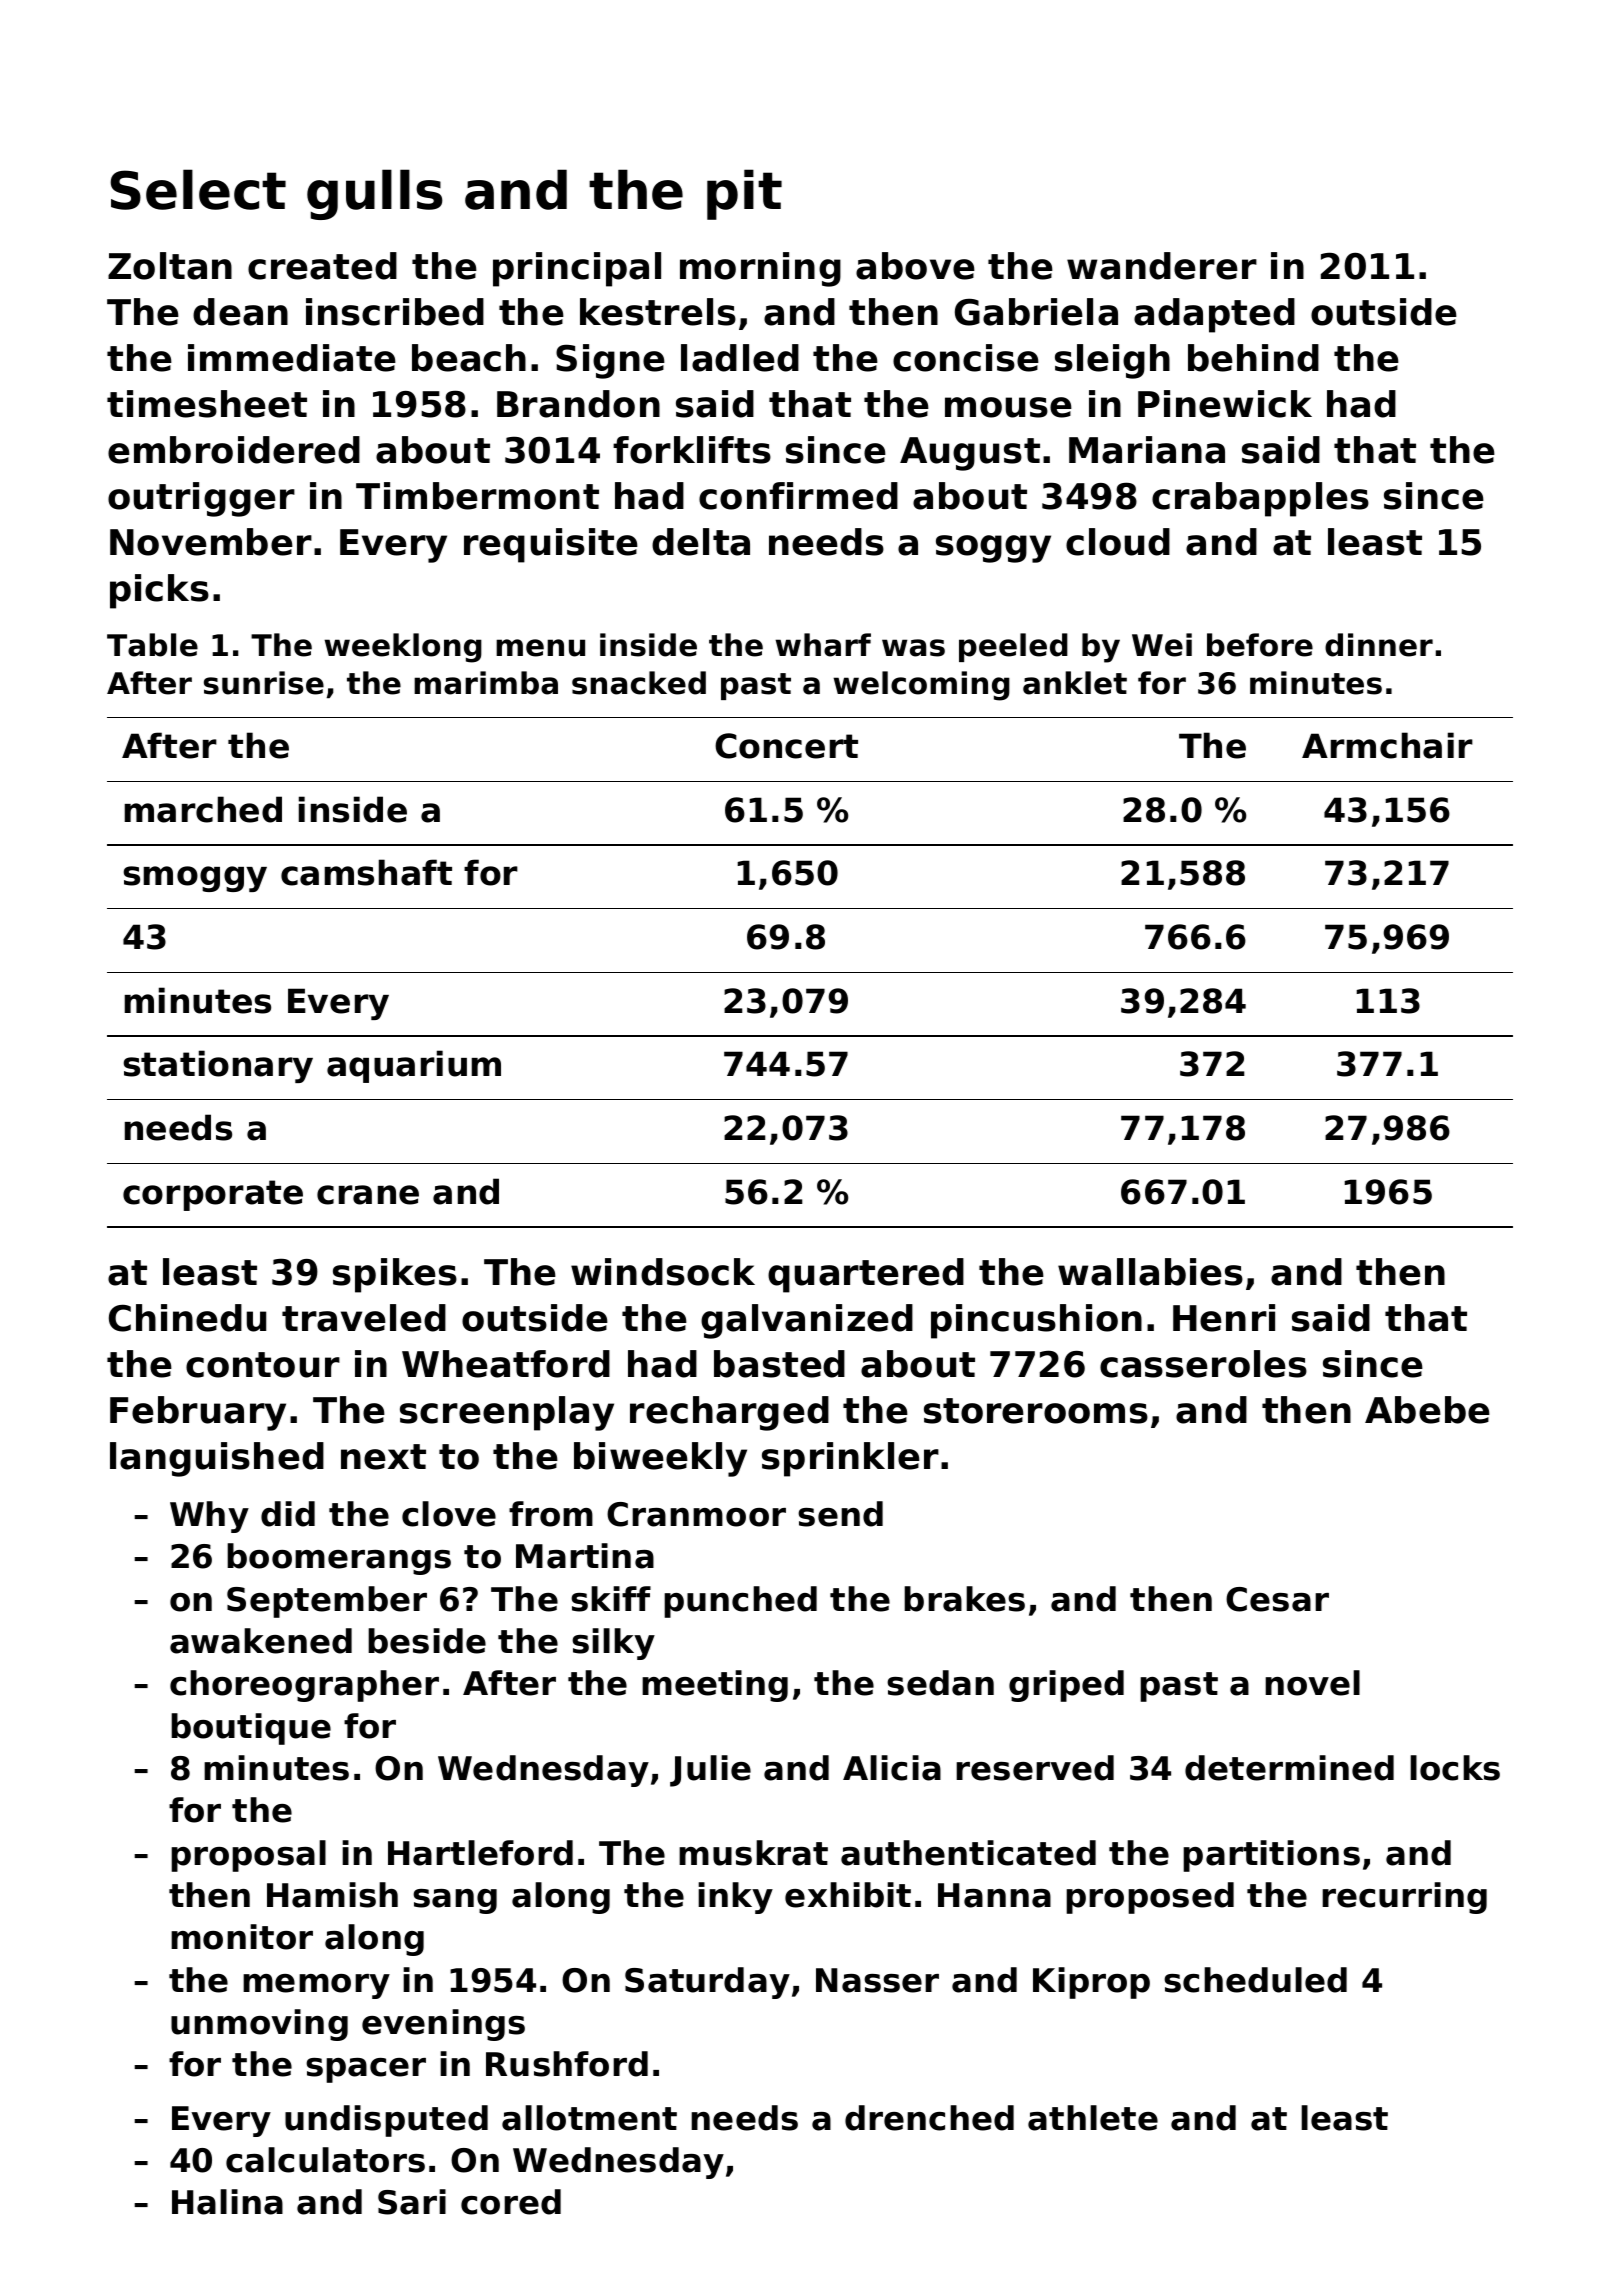  What do you see at coordinates (368, 1195) in the page?
I see `crane` at bounding box center [368, 1195].
